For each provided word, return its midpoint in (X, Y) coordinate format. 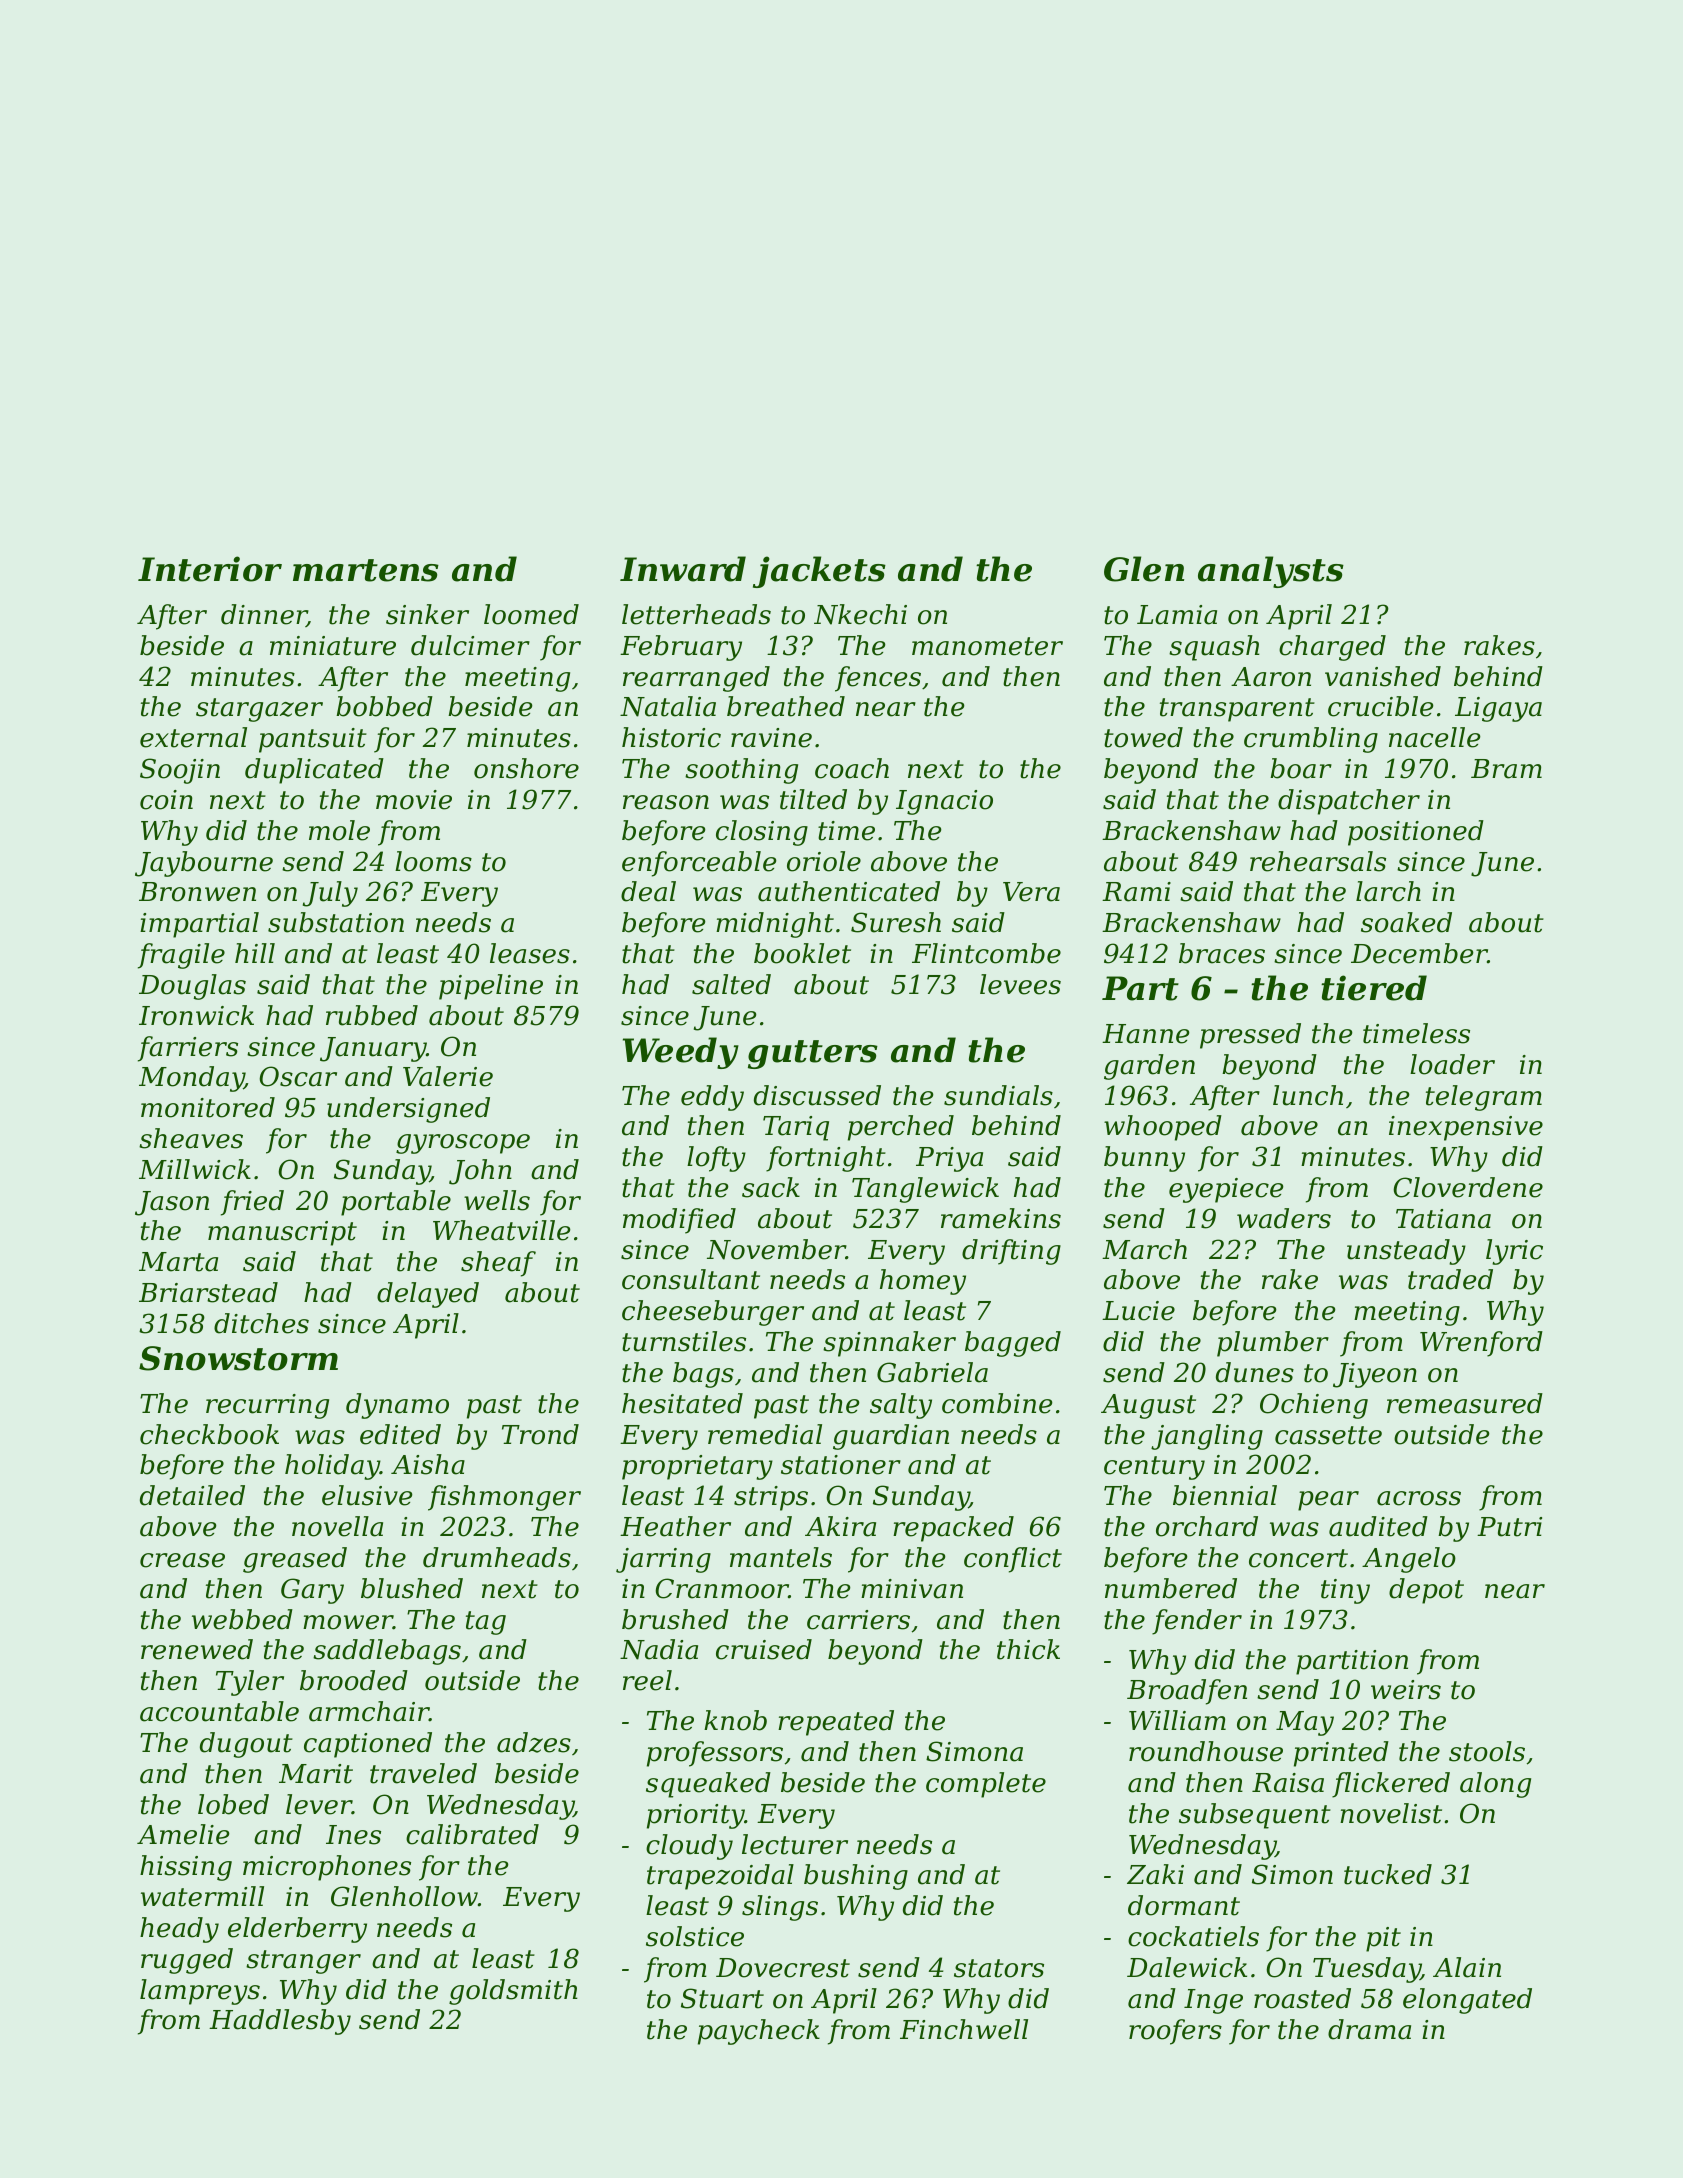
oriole (824, 861)
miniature (333, 646)
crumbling (1311, 740)
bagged (1013, 1344)
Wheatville (502, 1230)
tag (486, 1623)
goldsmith (513, 1992)
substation (336, 922)
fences (878, 679)
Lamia (1177, 615)
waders (1284, 1218)
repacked (953, 1529)
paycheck (759, 2032)
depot (1426, 1591)
